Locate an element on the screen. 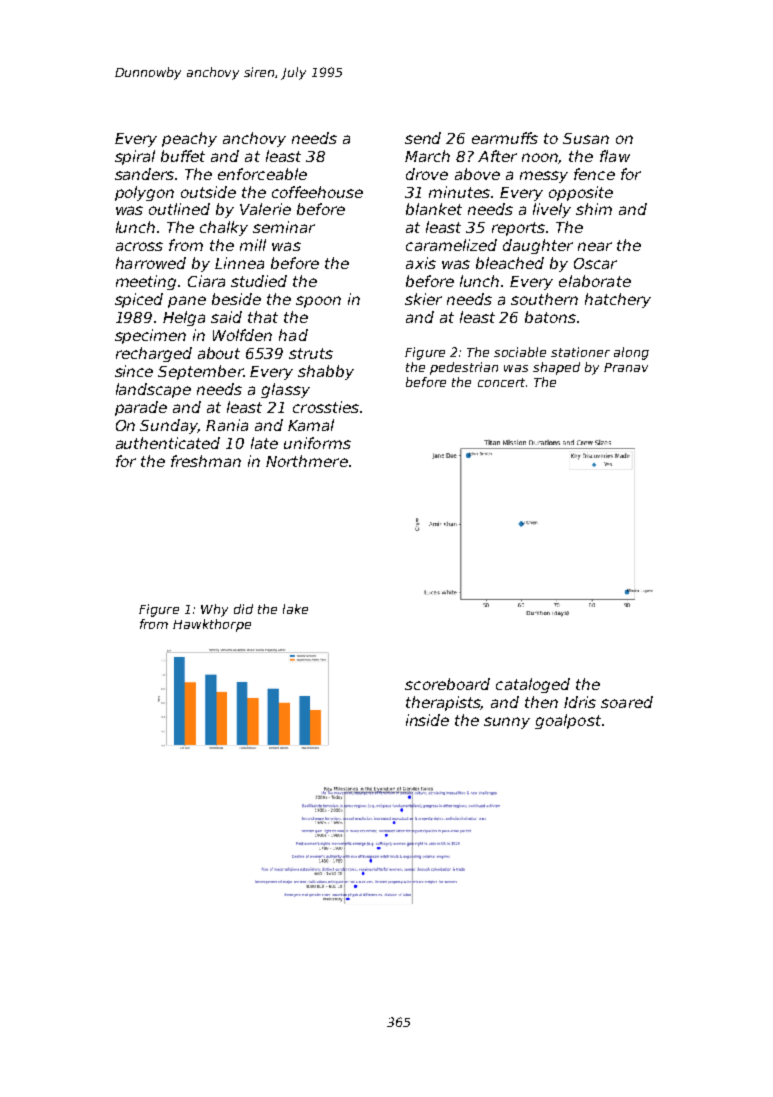 The width and height of the screenshot is (773, 1097). since is located at coordinates (134, 371).
